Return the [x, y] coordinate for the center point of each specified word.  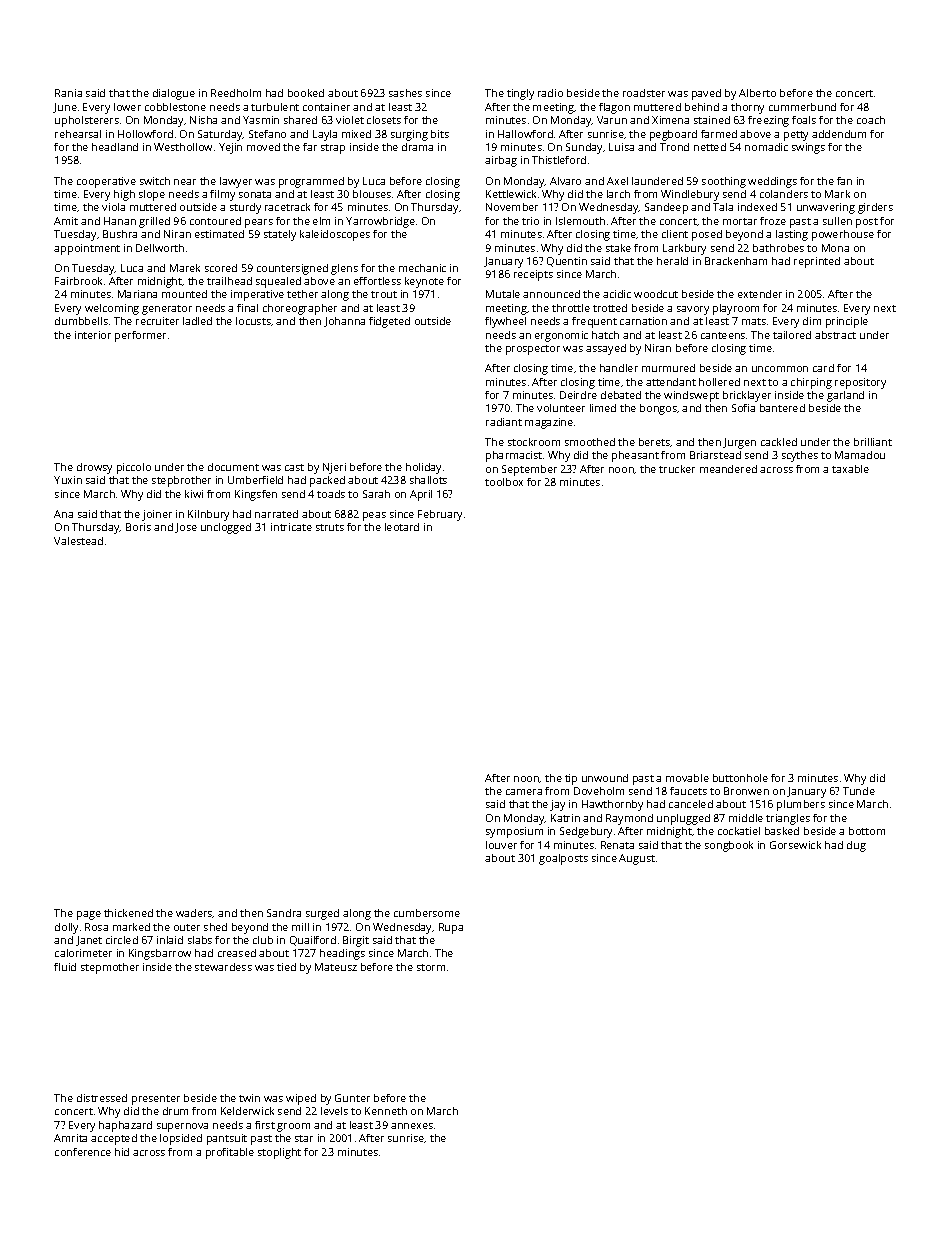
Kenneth [386, 1111]
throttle [571, 308]
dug [856, 846]
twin [249, 1098]
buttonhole [740, 778]
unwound [605, 778]
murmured [668, 368]
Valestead [78, 541]
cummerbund [802, 107]
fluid [65, 967]
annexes [412, 1126]
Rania [68, 93]
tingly [520, 94]
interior [93, 335]
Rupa [451, 928]
